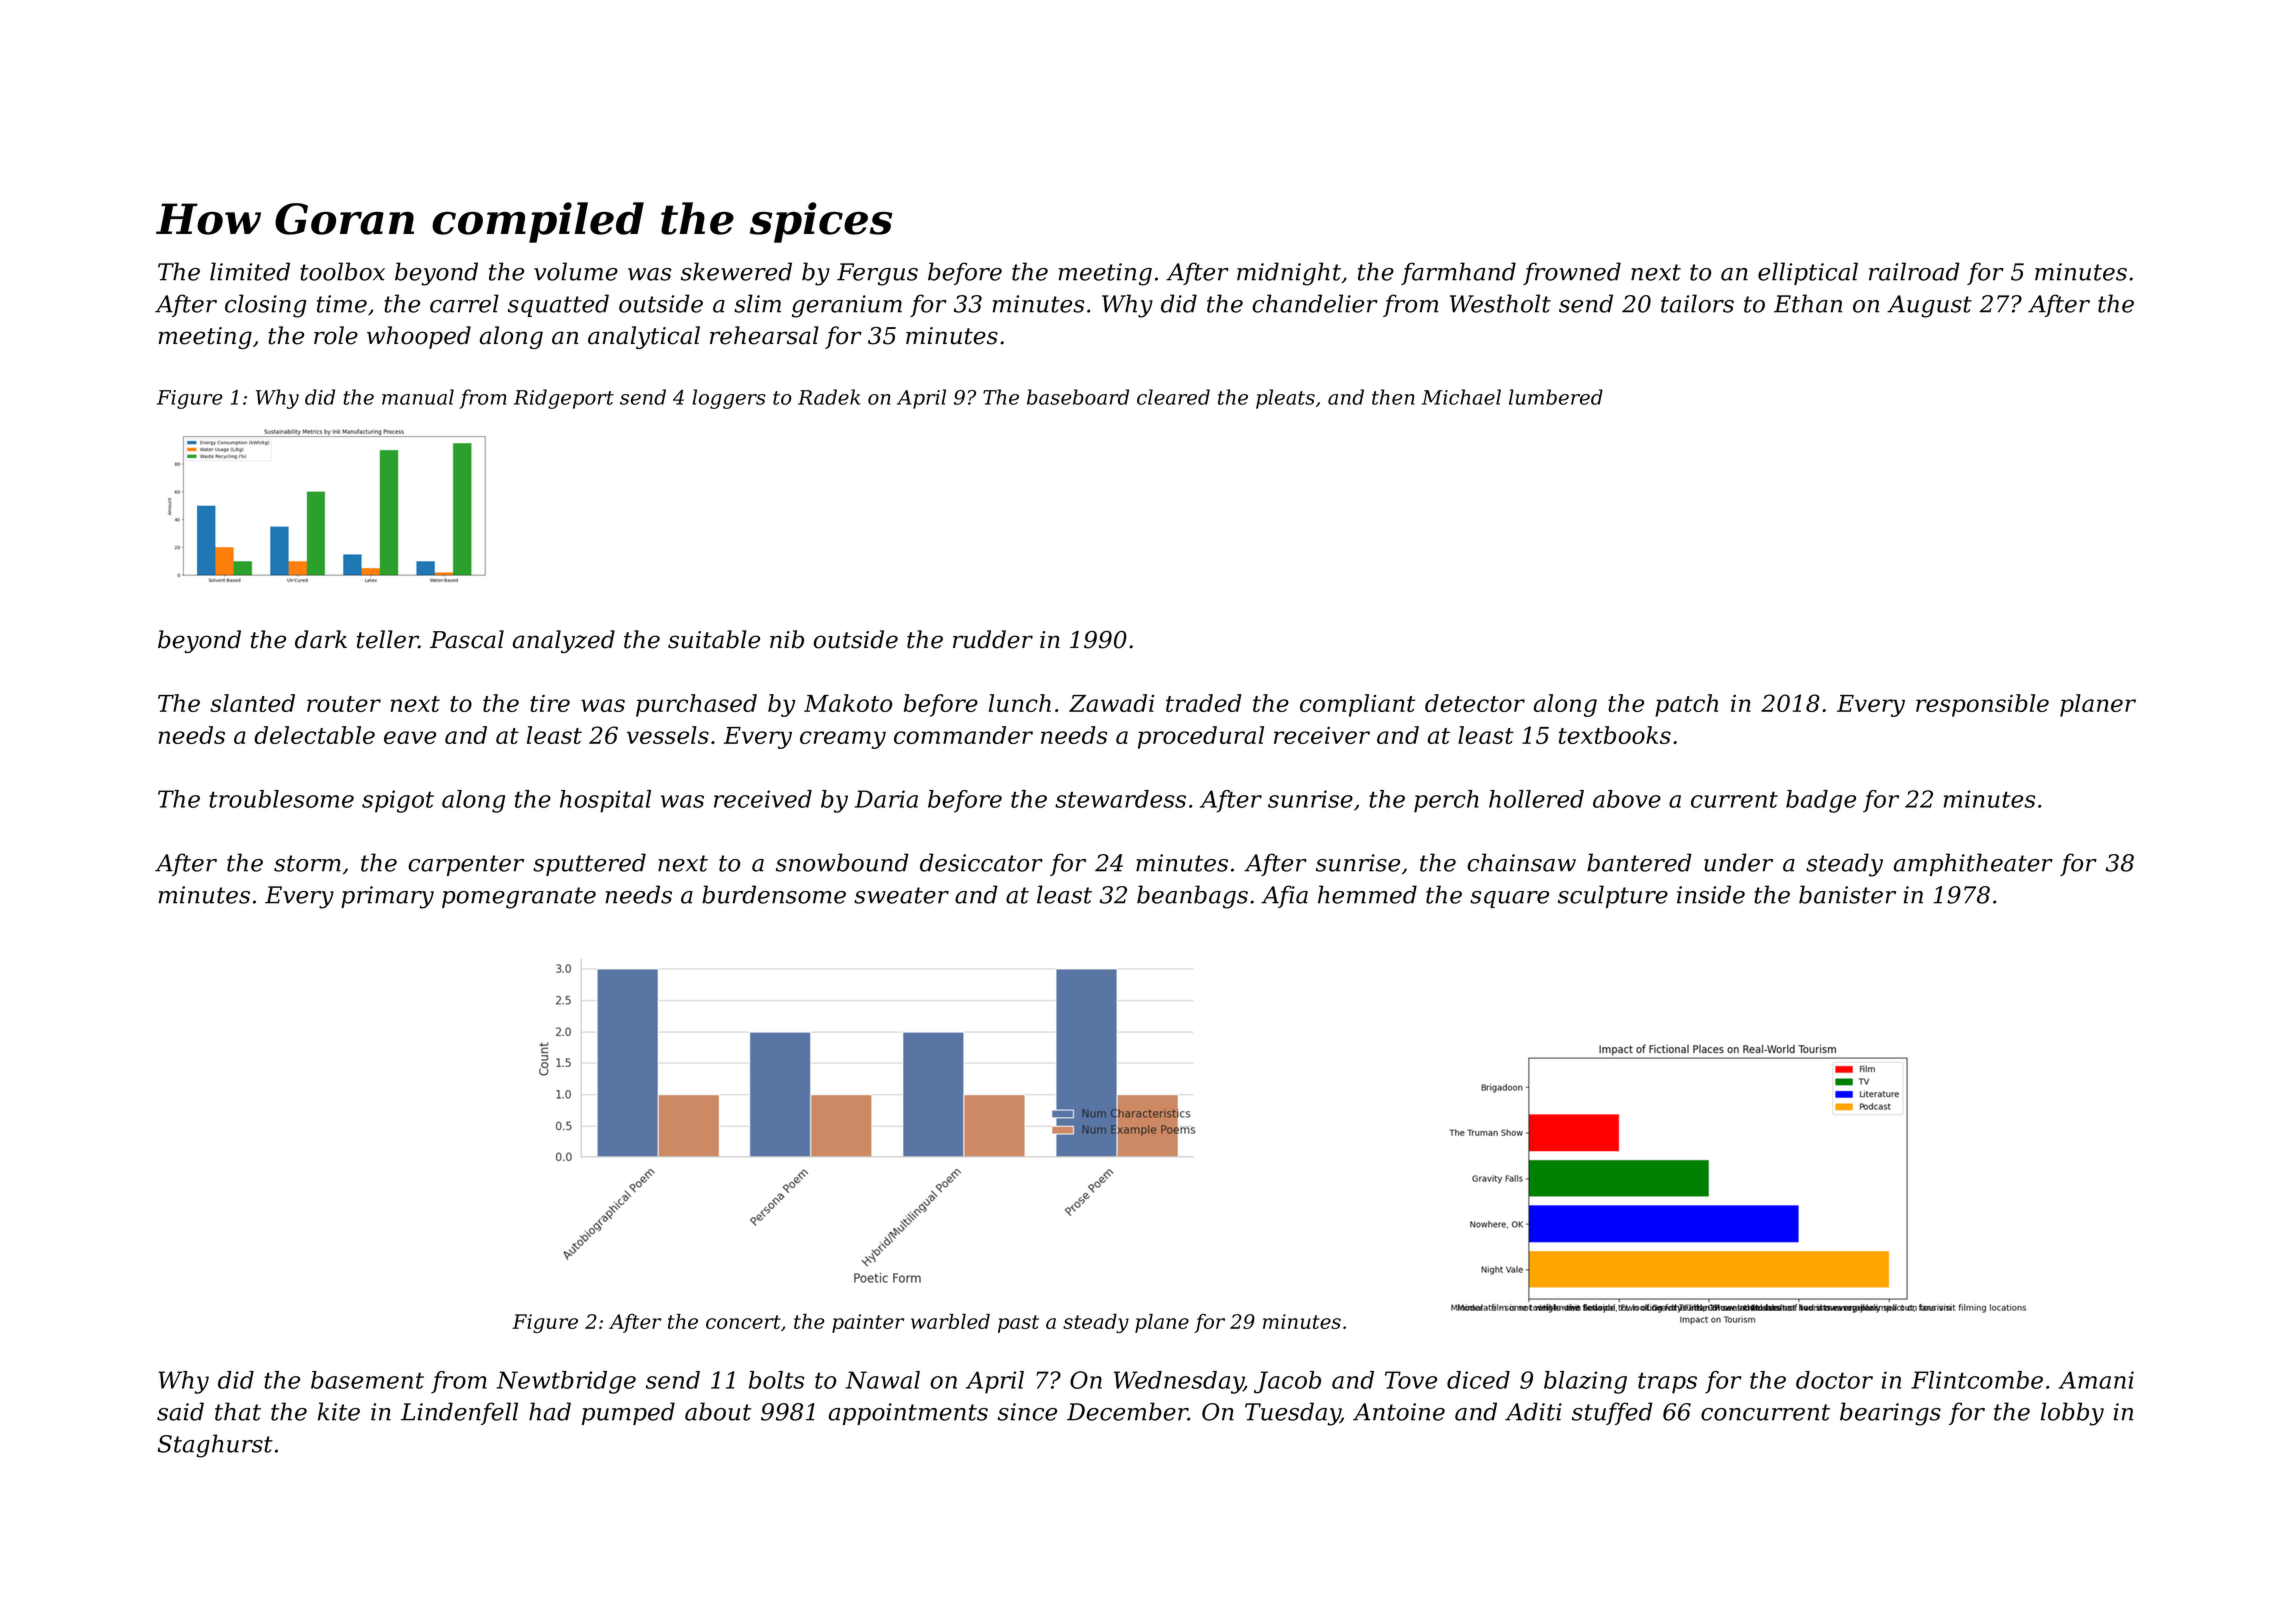 Image resolution: width=2292 pixels, height=1620 pixels. I want to click on squatted, so click(558, 305).
